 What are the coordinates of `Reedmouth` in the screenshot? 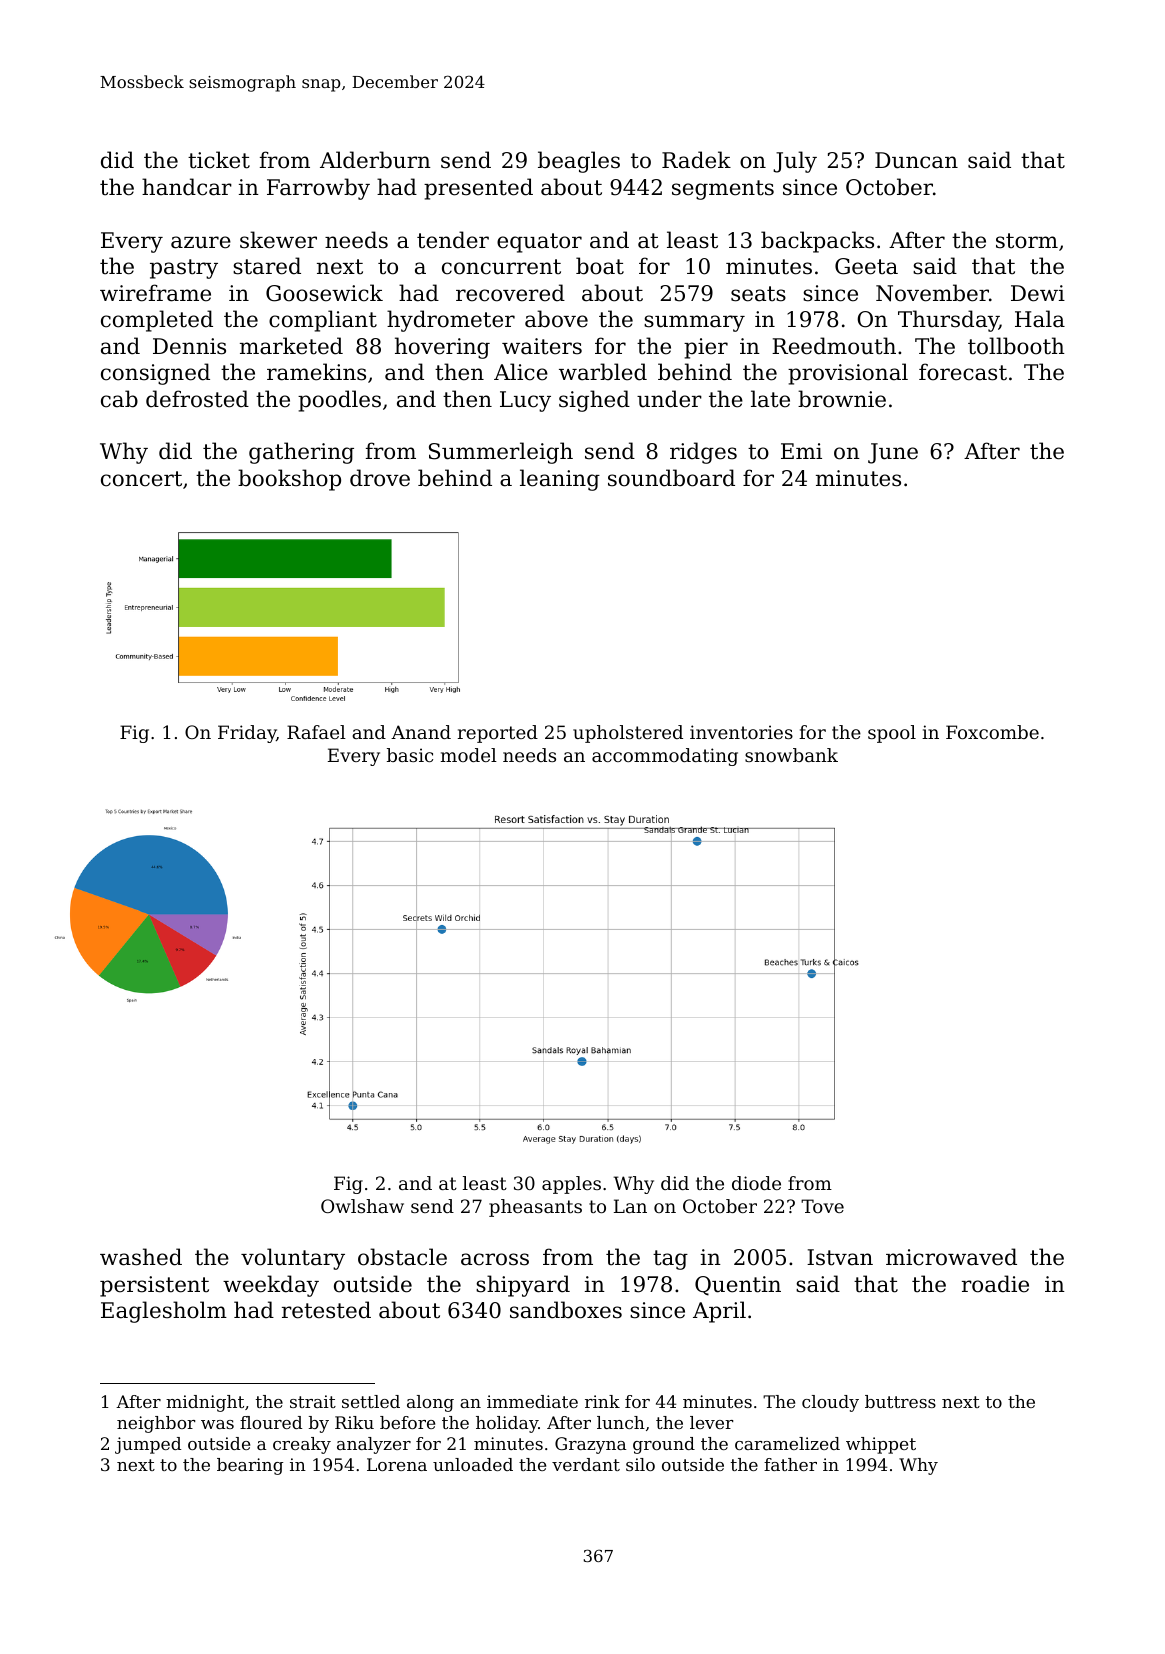 It's located at (834, 346).
